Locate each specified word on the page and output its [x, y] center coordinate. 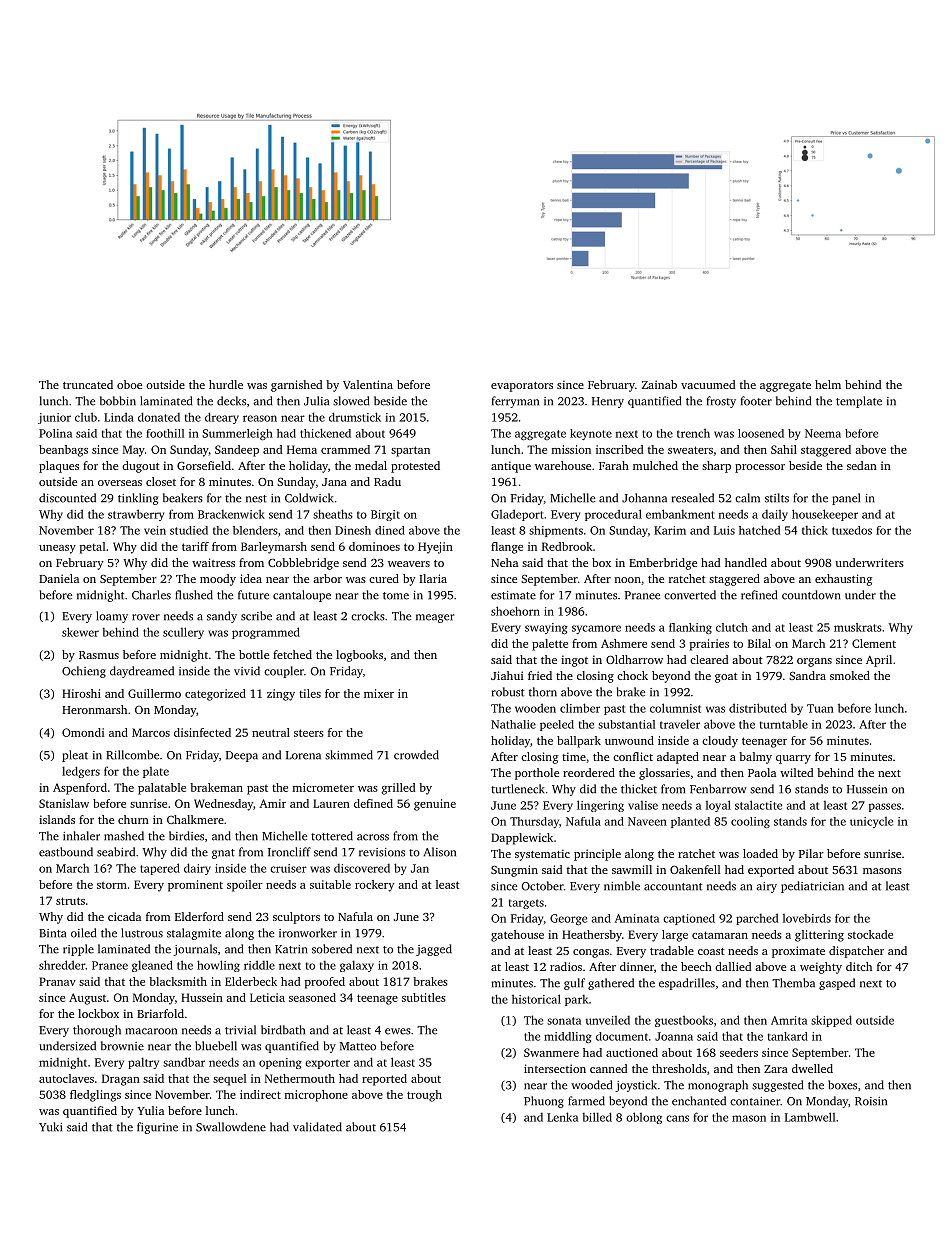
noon [628, 580]
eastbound [66, 852]
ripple [78, 950]
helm [828, 384]
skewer [80, 632]
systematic [542, 855]
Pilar [811, 853]
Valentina [368, 384]
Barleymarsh [274, 548]
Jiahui [507, 675]
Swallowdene [231, 1127]
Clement [874, 643]
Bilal [759, 643]
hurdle [226, 384]
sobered [332, 949]
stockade [870, 934]
